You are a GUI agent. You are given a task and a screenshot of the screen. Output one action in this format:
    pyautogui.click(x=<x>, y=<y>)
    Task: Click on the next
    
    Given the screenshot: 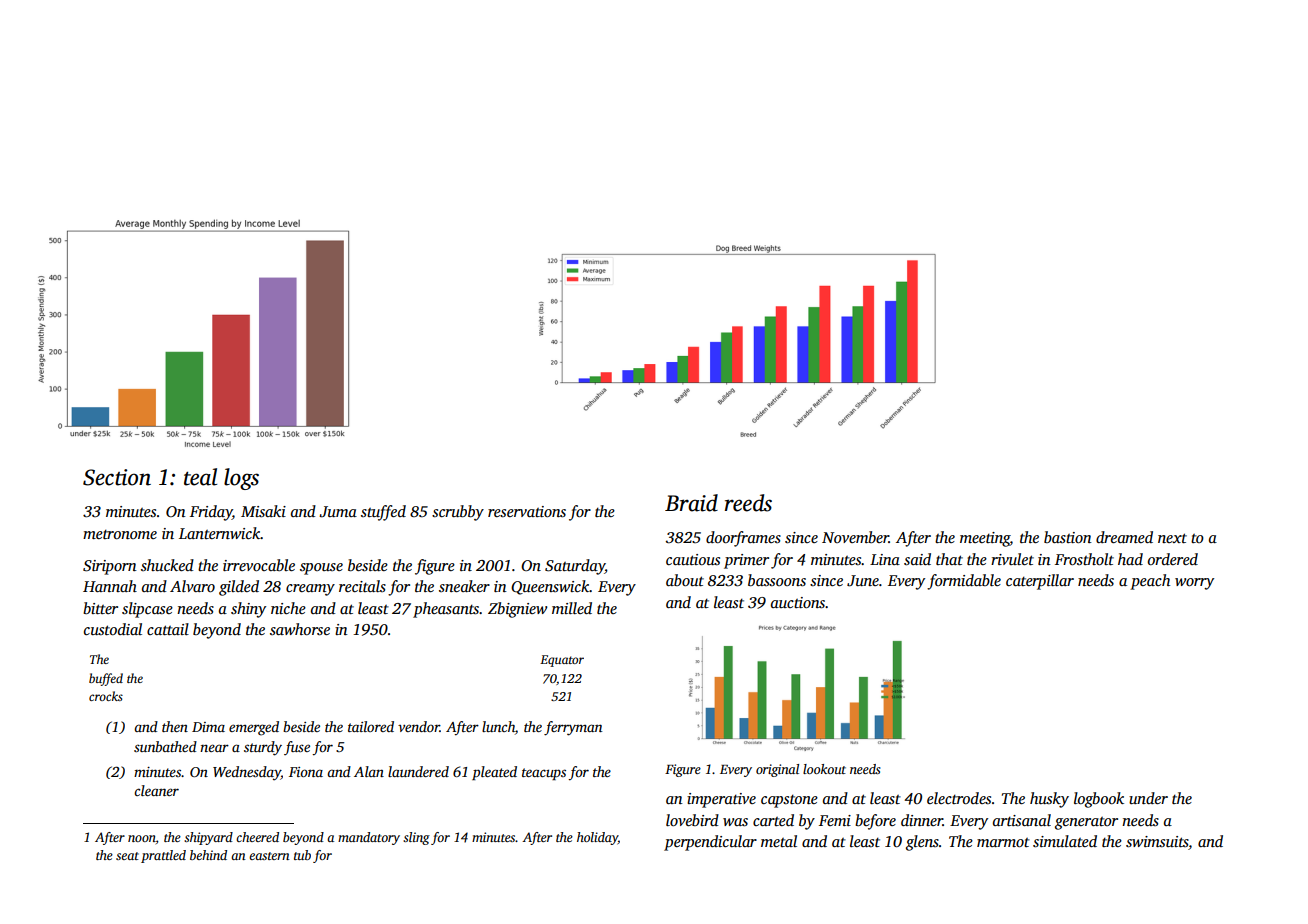 What is the action you would take?
    pyautogui.click(x=1172, y=538)
